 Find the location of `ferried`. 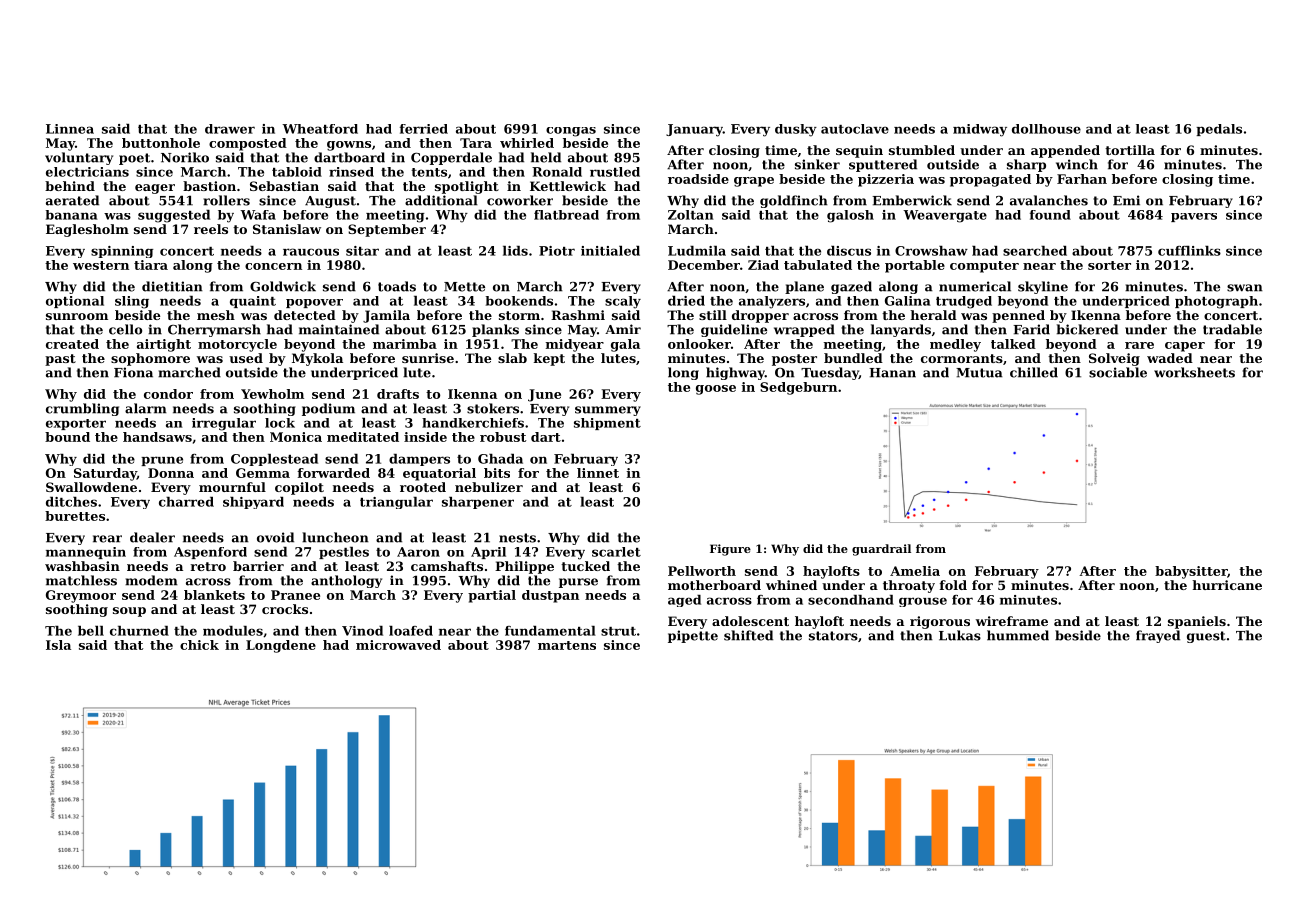

ferried is located at coordinates (424, 129).
